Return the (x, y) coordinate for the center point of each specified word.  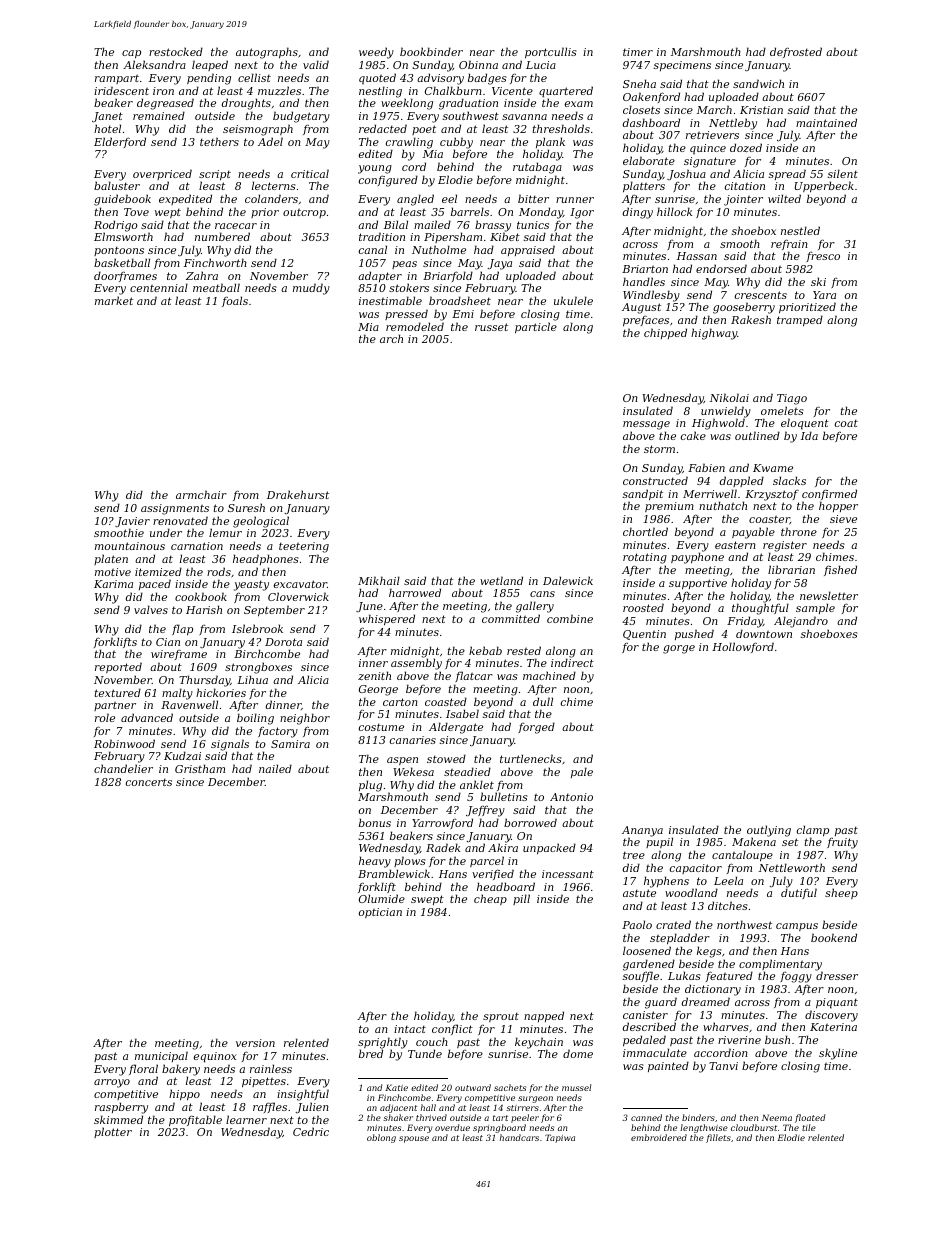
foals (235, 301)
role (105, 717)
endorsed (721, 268)
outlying (769, 831)
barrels (470, 211)
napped (544, 1016)
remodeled (415, 326)
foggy (796, 977)
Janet (107, 117)
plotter (113, 1132)
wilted (784, 198)
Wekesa (413, 771)
